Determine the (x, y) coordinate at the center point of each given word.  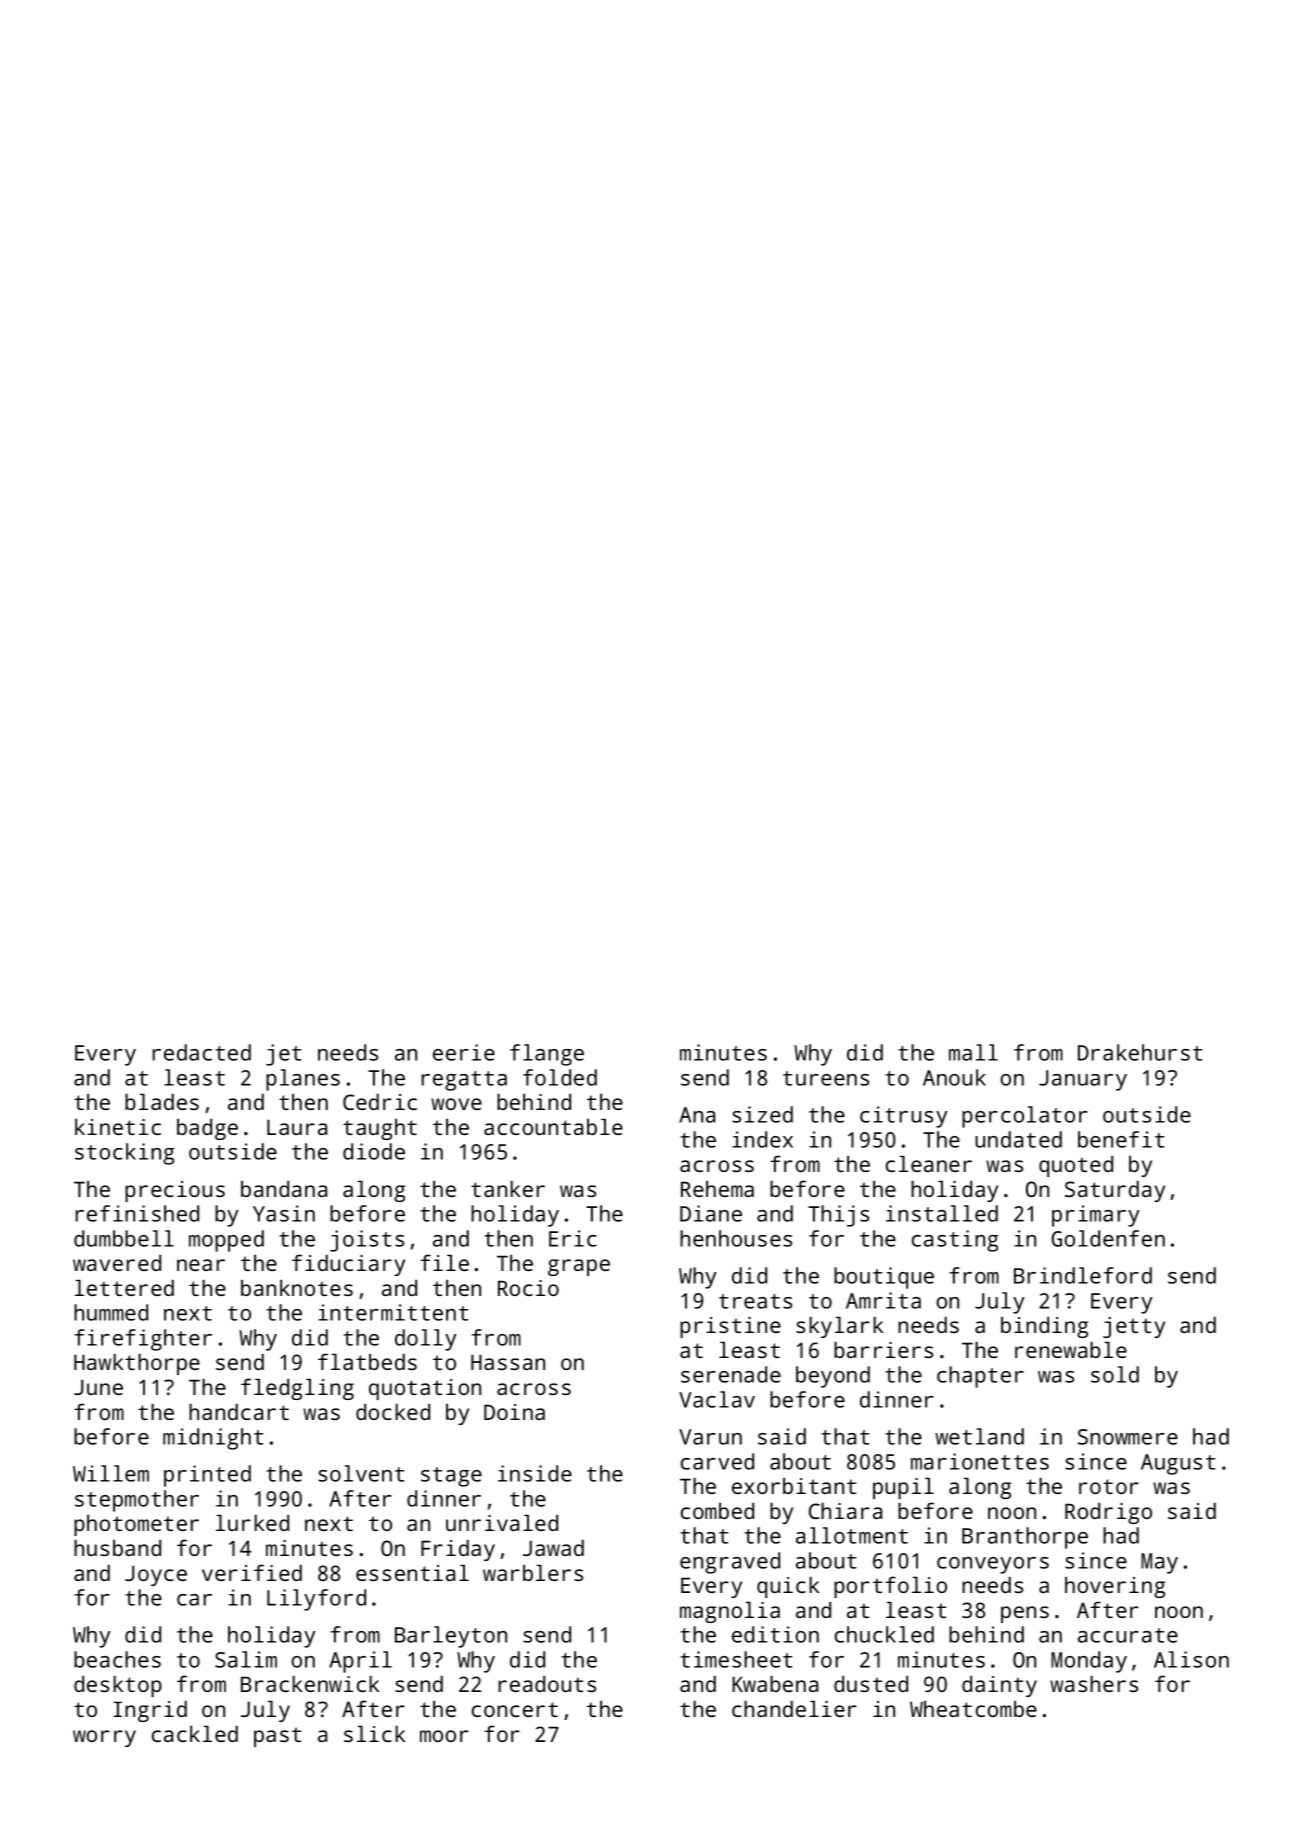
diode (374, 1151)
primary (1095, 1216)
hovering (1115, 1587)
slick (374, 1734)
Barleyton (451, 1637)
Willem (111, 1473)
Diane (711, 1213)
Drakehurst (1140, 1052)
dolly (425, 1340)
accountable (553, 1127)
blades (162, 1102)
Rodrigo (1108, 1513)
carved (717, 1461)
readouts (547, 1684)
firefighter (143, 1340)
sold (1115, 1374)
